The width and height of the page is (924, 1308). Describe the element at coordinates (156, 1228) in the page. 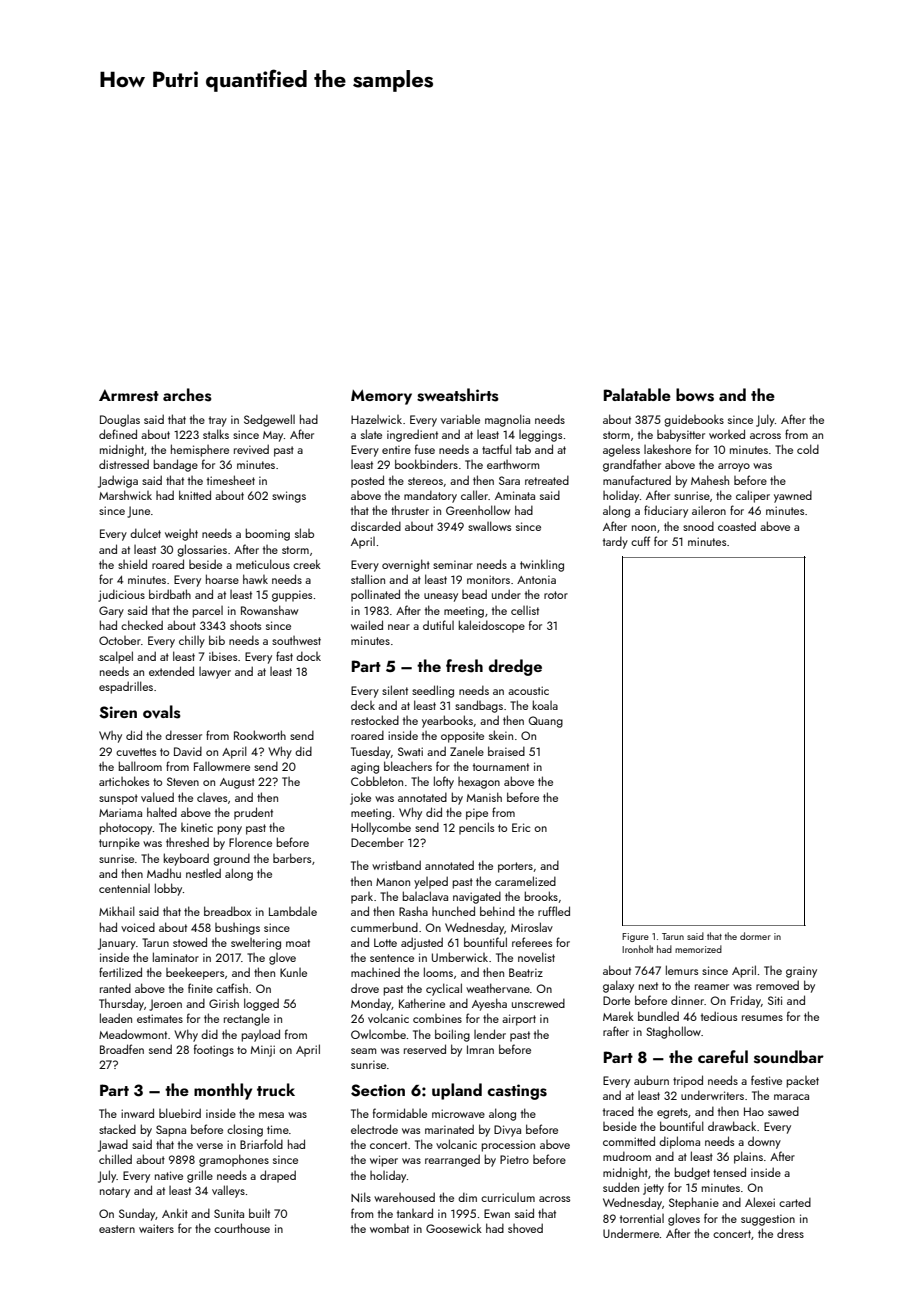

I see `waiters` at that location.
